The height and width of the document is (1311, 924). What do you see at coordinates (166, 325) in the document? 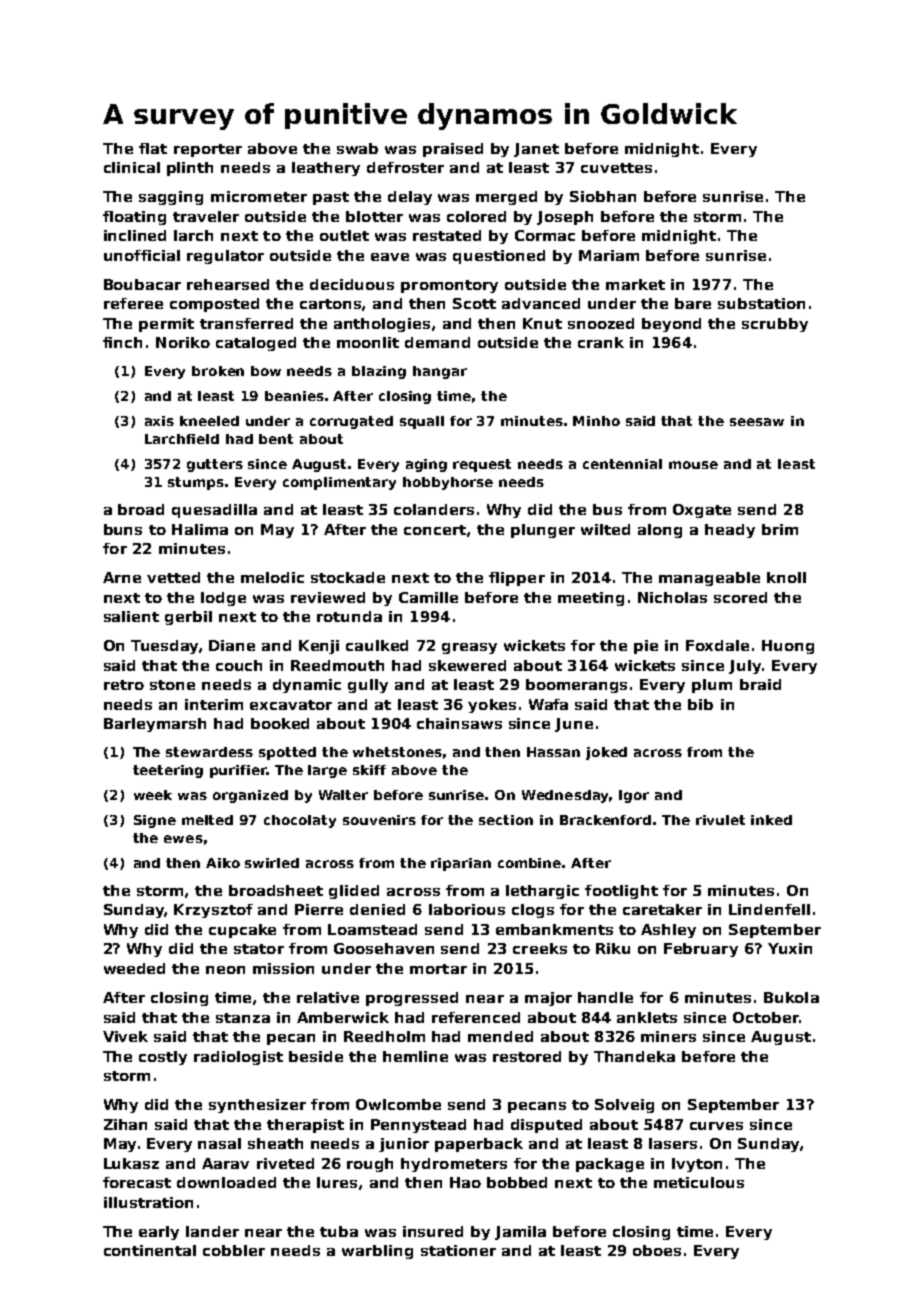
I see `permit` at bounding box center [166, 325].
